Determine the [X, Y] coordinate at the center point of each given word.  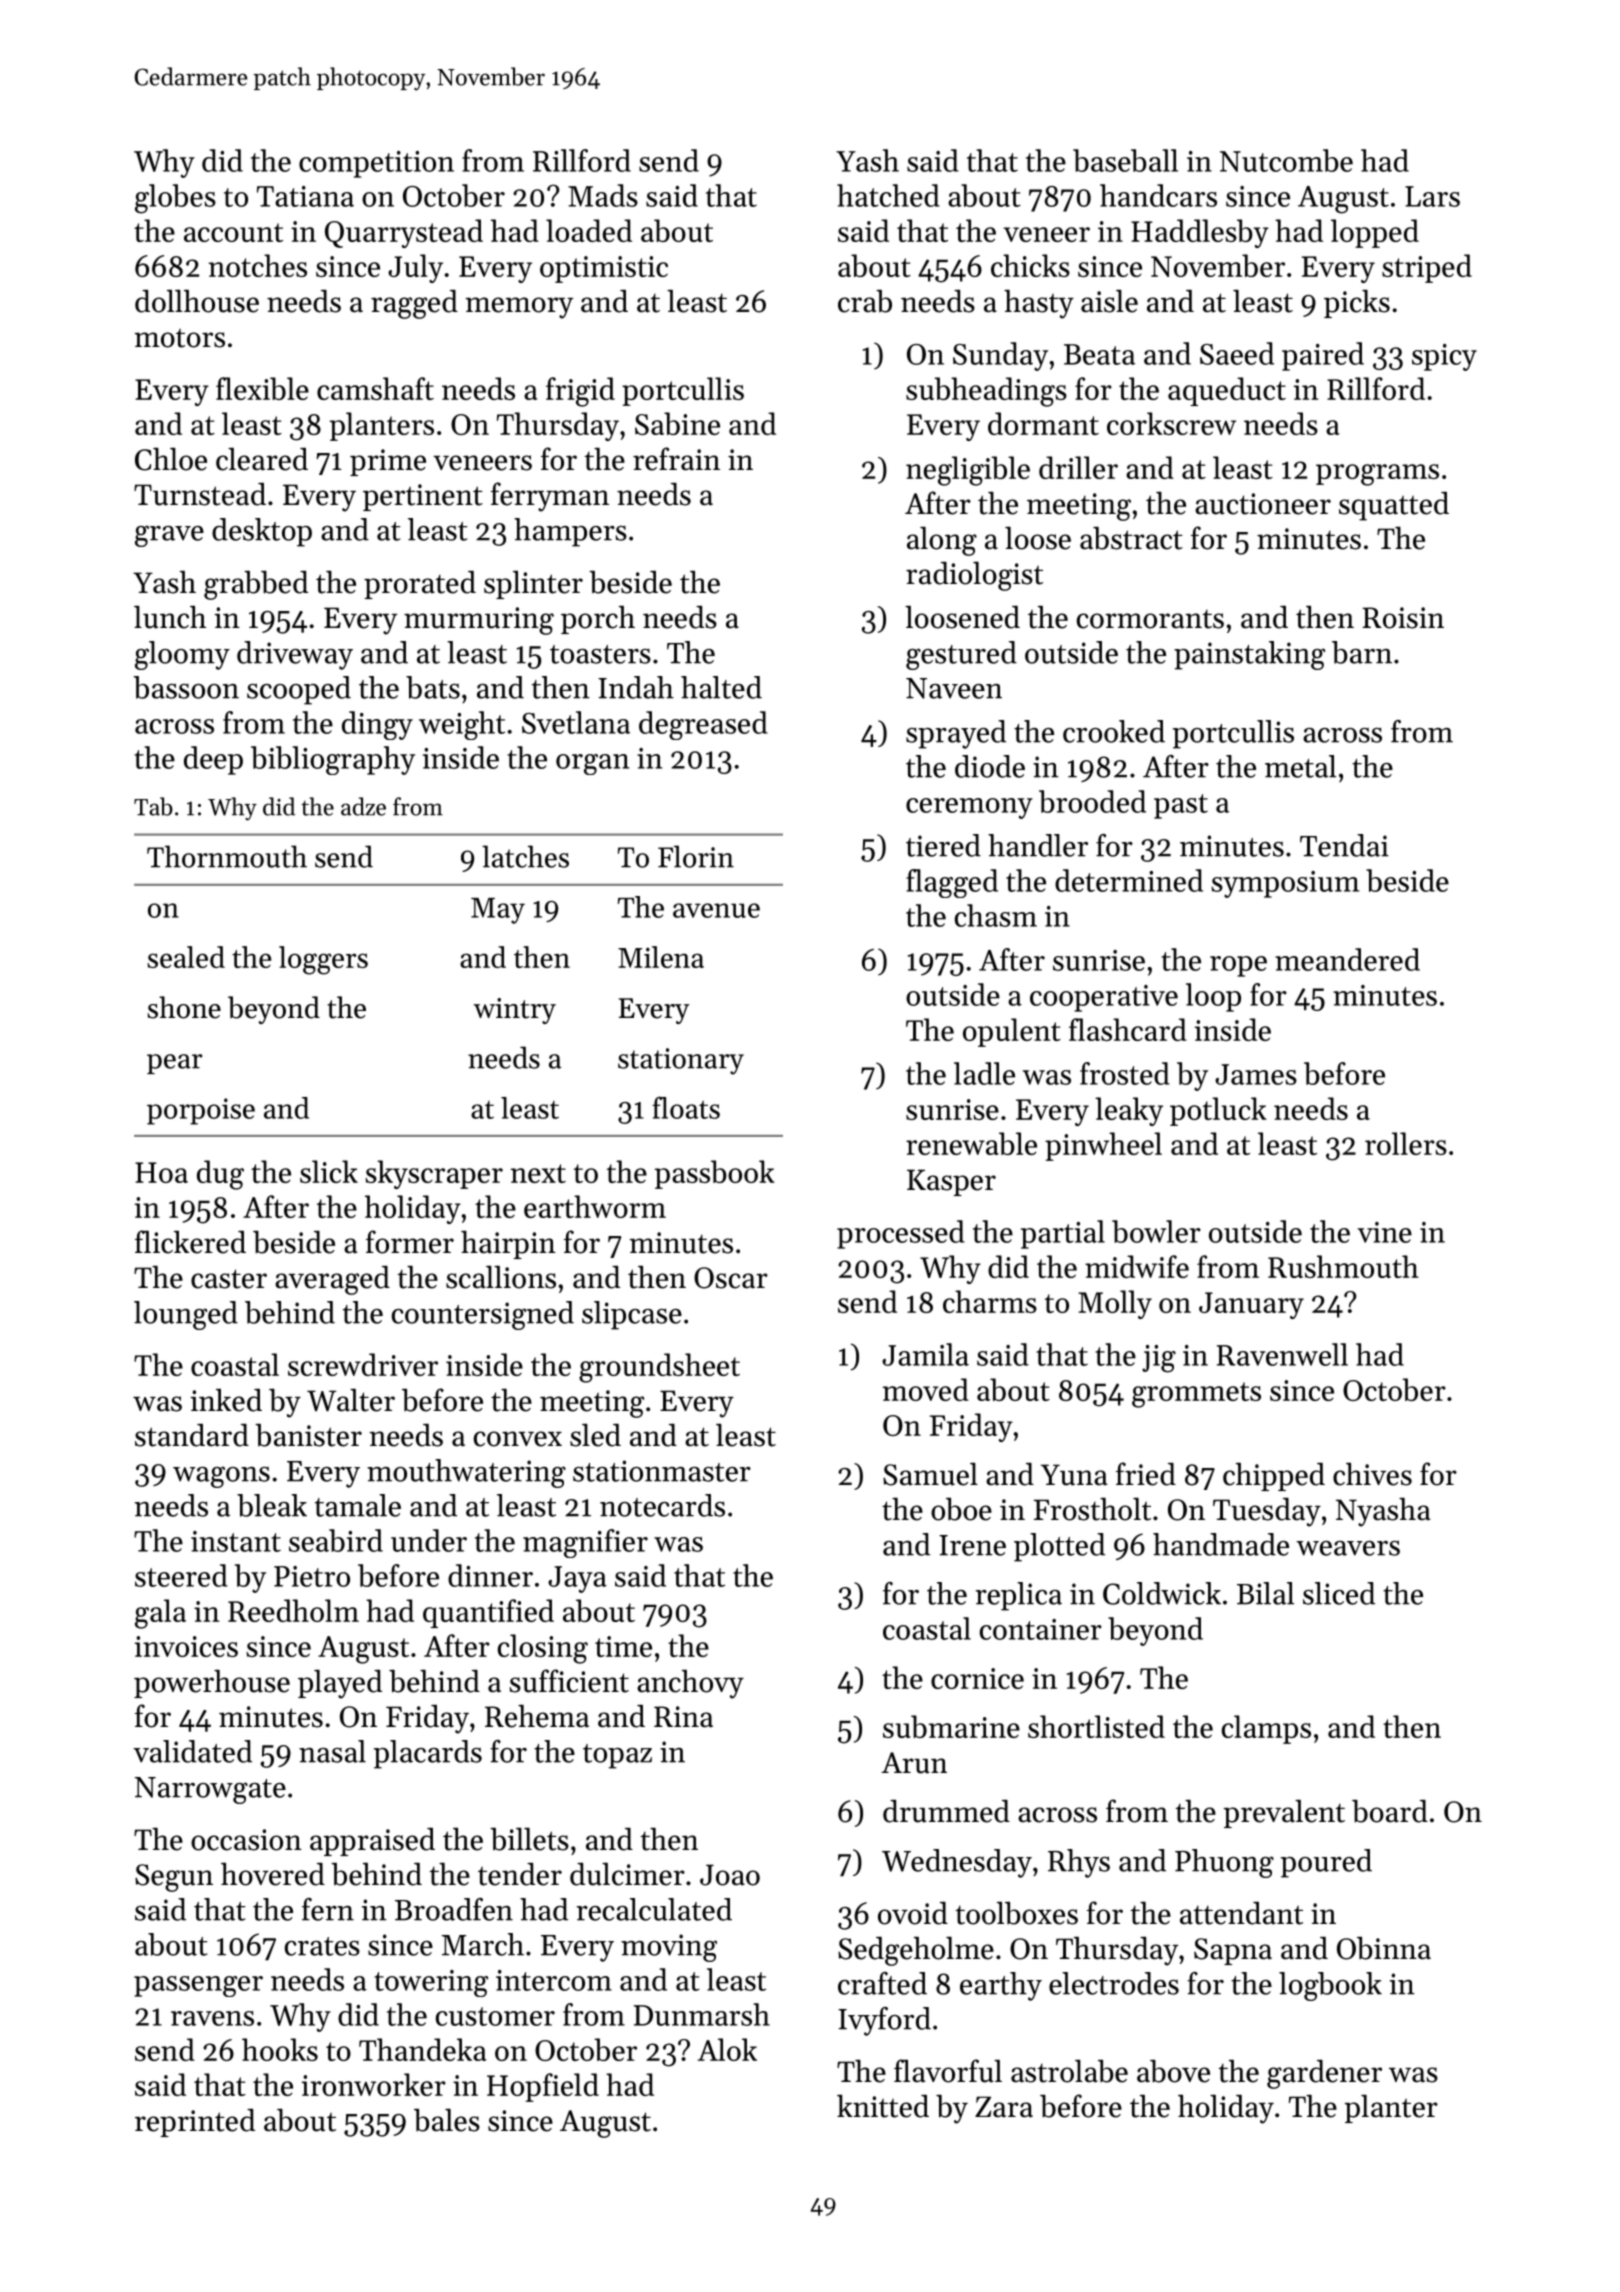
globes [175, 199]
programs [1377, 475]
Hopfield [543, 2087]
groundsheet [659, 1368]
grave [169, 536]
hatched [888, 195]
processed [901, 1234]
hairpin [508, 1244]
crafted [882, 1983]
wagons [221, 1477]
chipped [1274, 1477]
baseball [1125, 160]
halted [721, 687]
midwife [1137, 1266]
